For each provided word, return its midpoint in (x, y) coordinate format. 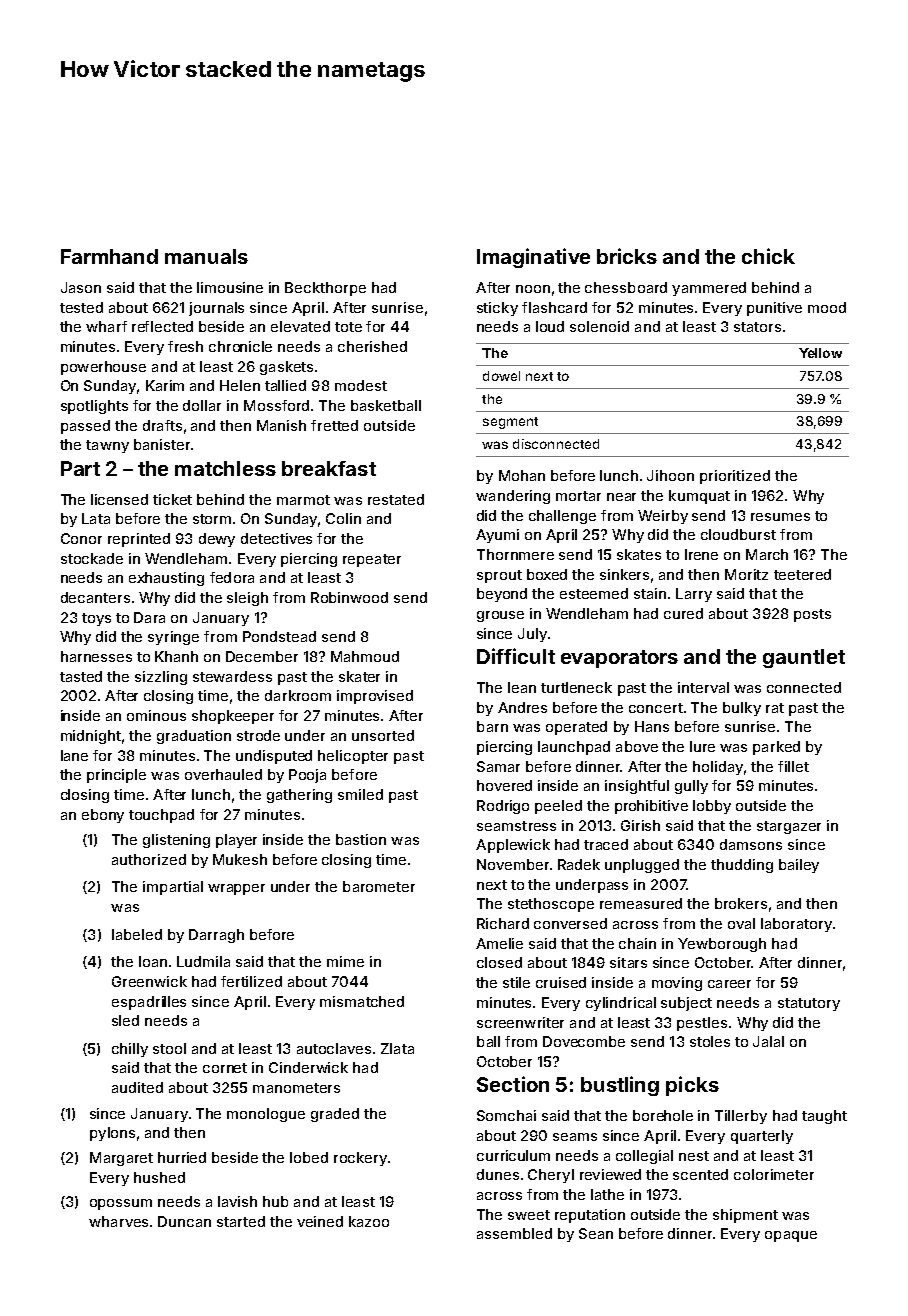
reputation (590, 1216)
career (729, 984)
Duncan (184, 1221)
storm (212, 519)
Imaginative (533, 258)
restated (396, 499)
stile (516, 982)
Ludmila (203, 961)
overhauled (223, 774)
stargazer (789, 827)
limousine (230, 287)
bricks (627, 256)
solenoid (599, 326)
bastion (361, 839)
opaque (791, 1236)
